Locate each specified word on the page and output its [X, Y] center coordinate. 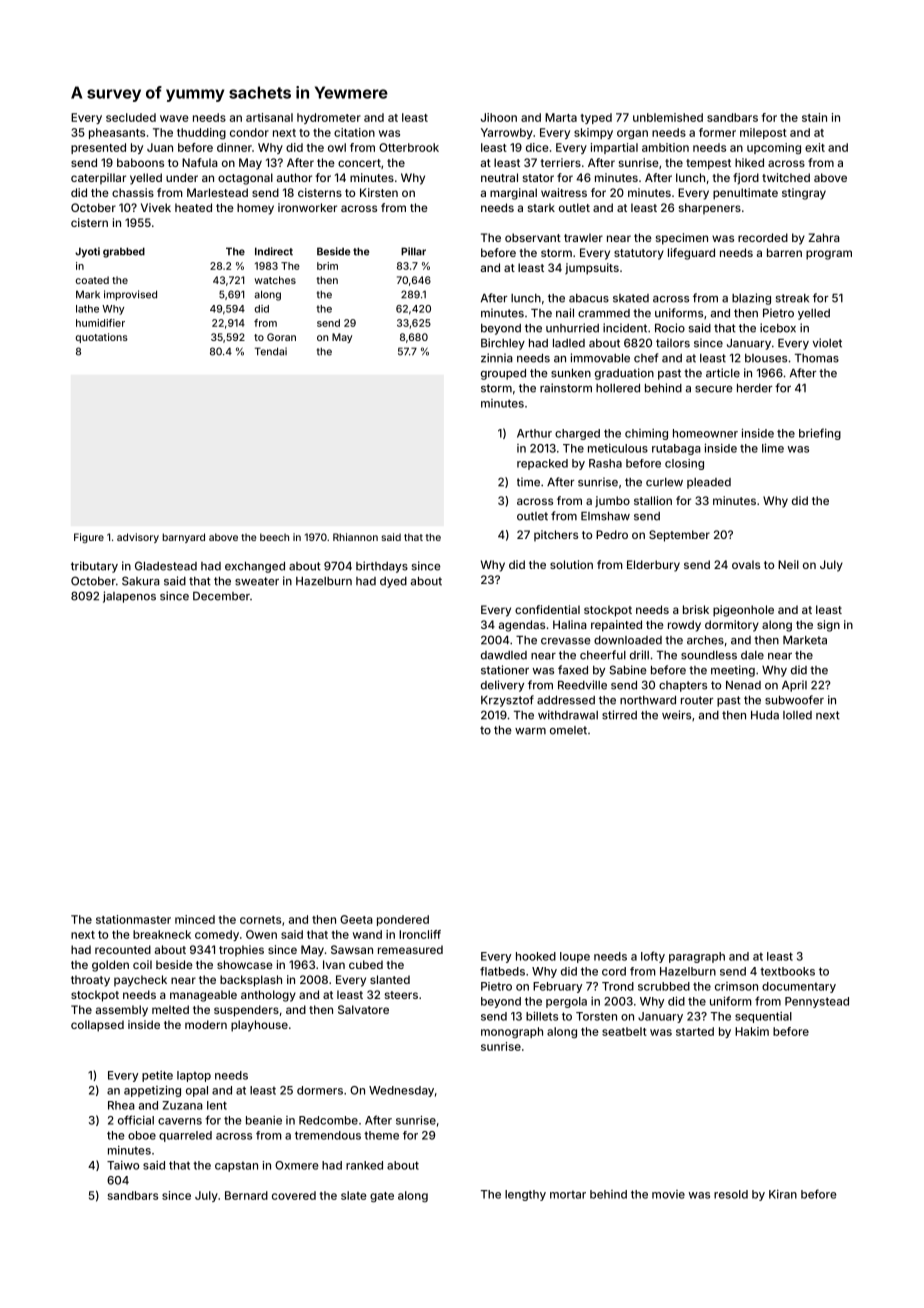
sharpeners [710, 208]
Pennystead [817, 1002]
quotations [101, 338]
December [221, 596]
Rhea [121, 1105]
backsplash [251, 981]
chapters [683, 686]
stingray [804, 194]
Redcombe [328, 1120]
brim [327, 266]
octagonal [245, 179]
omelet [568, 730]
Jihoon [499, 117]
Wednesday [401, 1091]
